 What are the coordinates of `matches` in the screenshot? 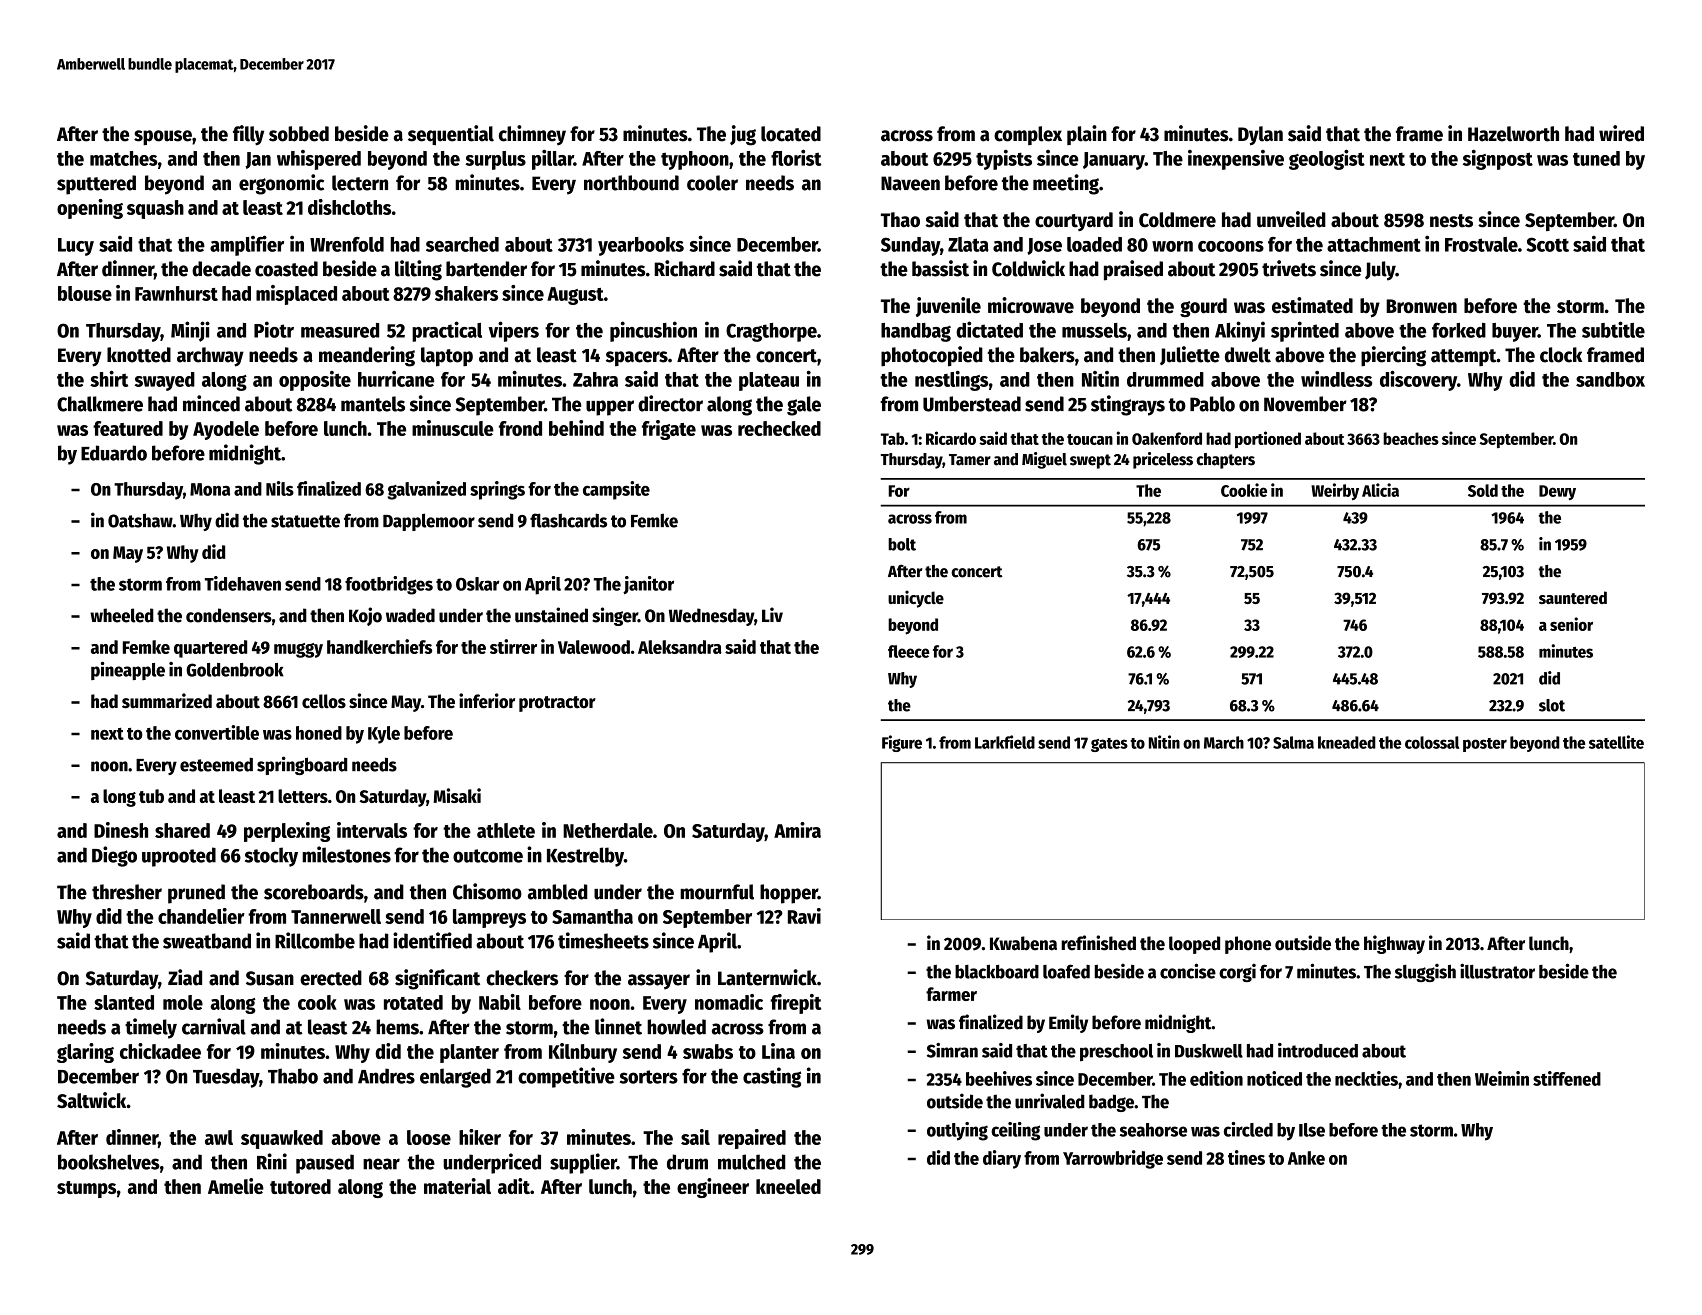 It's located at (124, 158).
